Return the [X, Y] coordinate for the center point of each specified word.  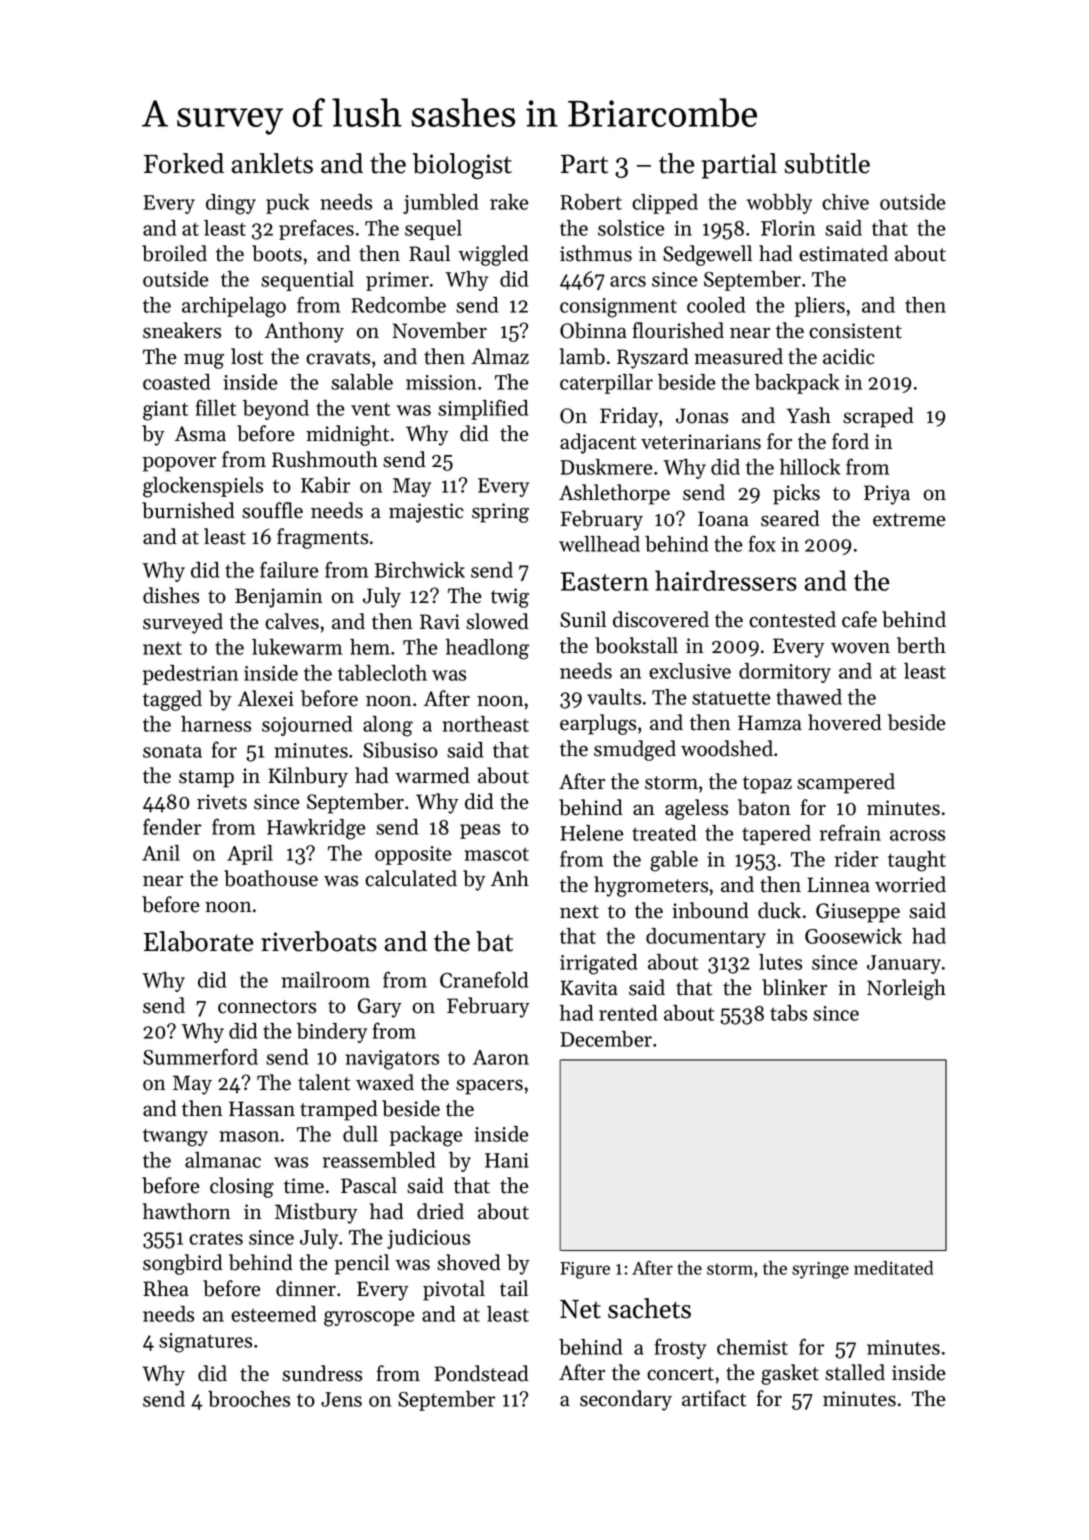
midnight [347, 435]
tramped [339, 1110]
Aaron [501, 1057]
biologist [462, 166]
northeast [485, 724]
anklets [272, 163]
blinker [794, 987]
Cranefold [484, 979]
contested [792, 619]
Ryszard [653, 358]
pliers [820, 307]
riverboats [319, 941]
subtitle [827, 163]
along [388, 726]
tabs [788, 1013]
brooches [249, 1399]
